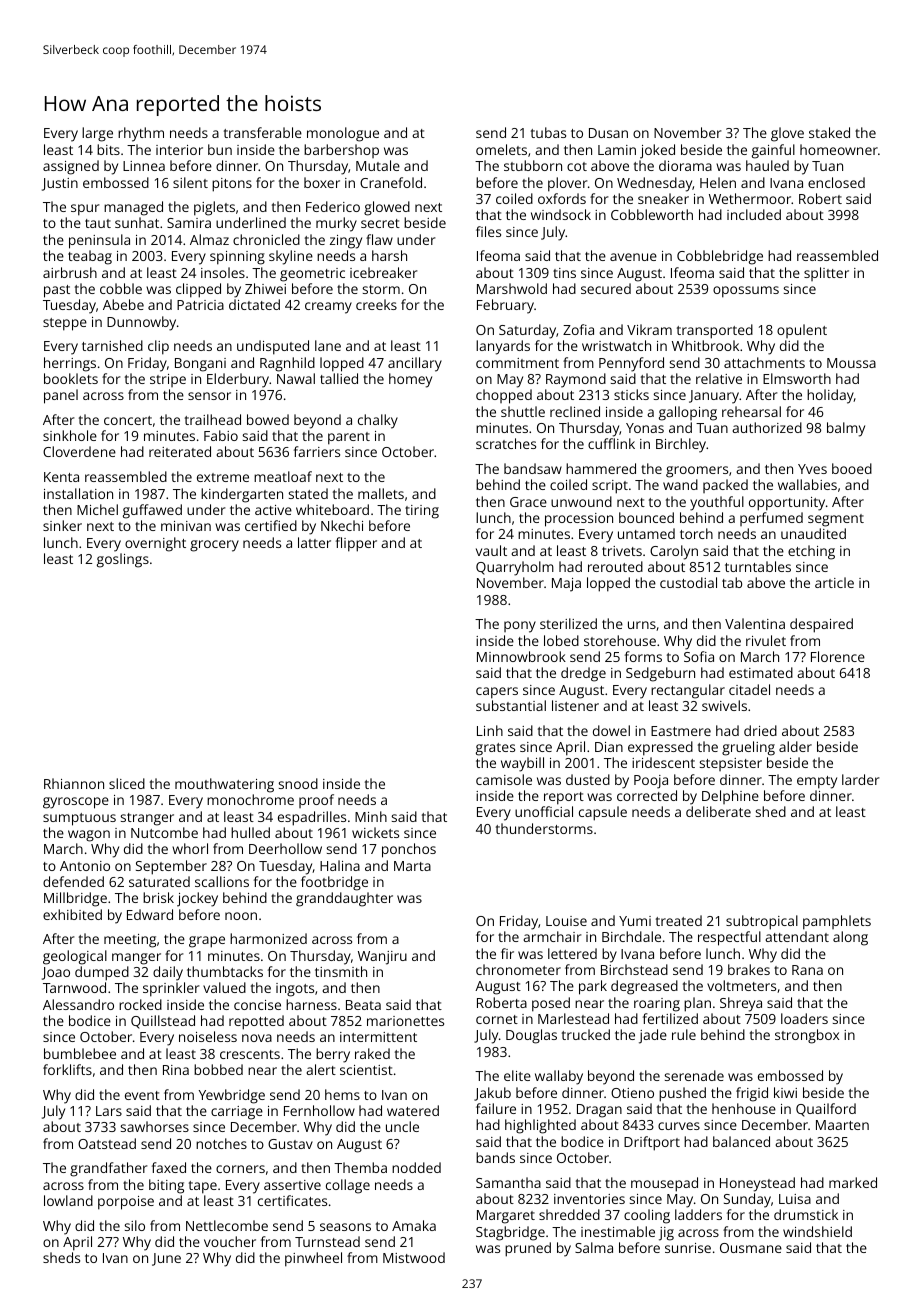 This screenshot has width=924, height=1308. I want to click on flipper, so click(356, 544).
